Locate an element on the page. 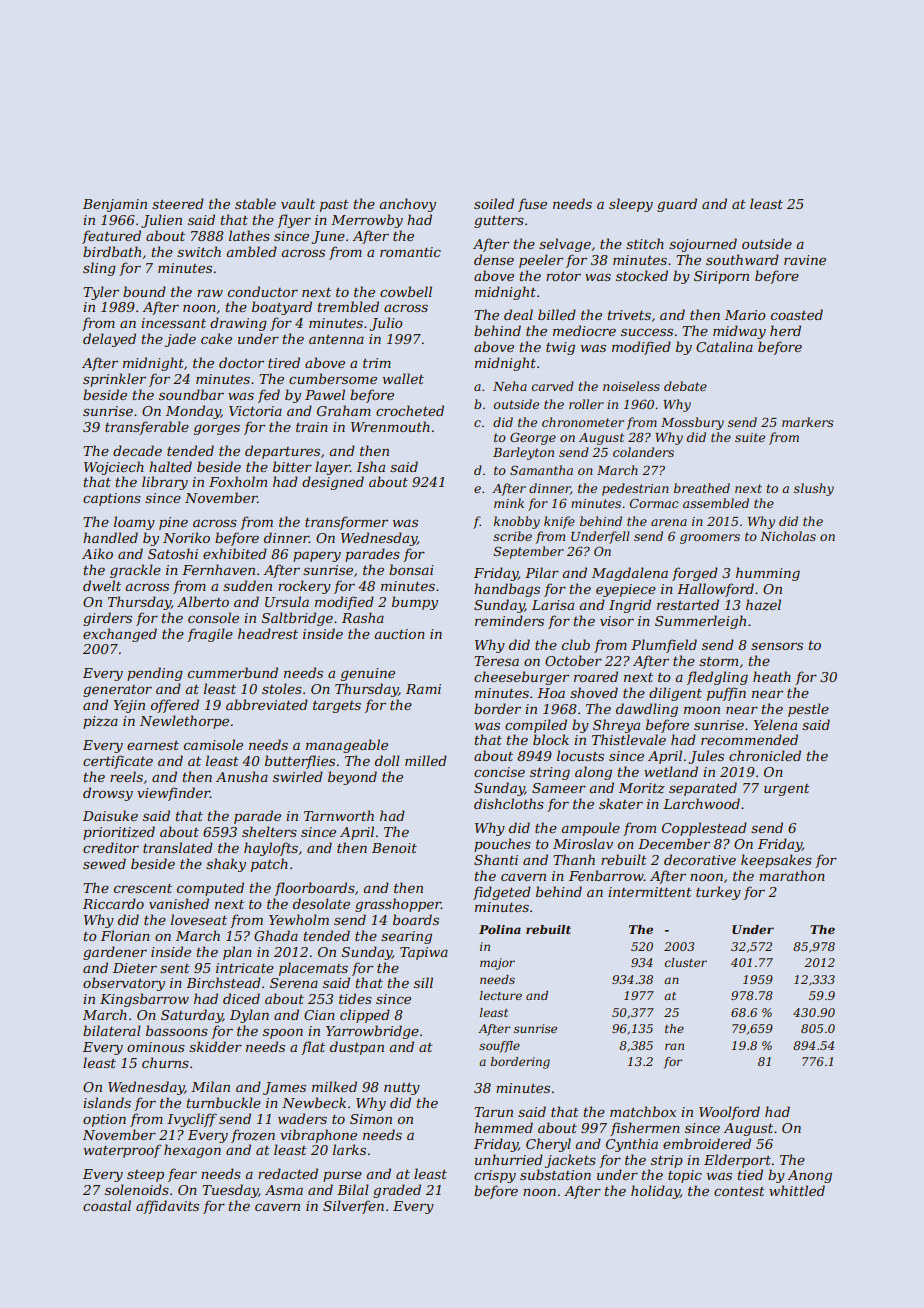  separated is located at coordinates (703, 789).
